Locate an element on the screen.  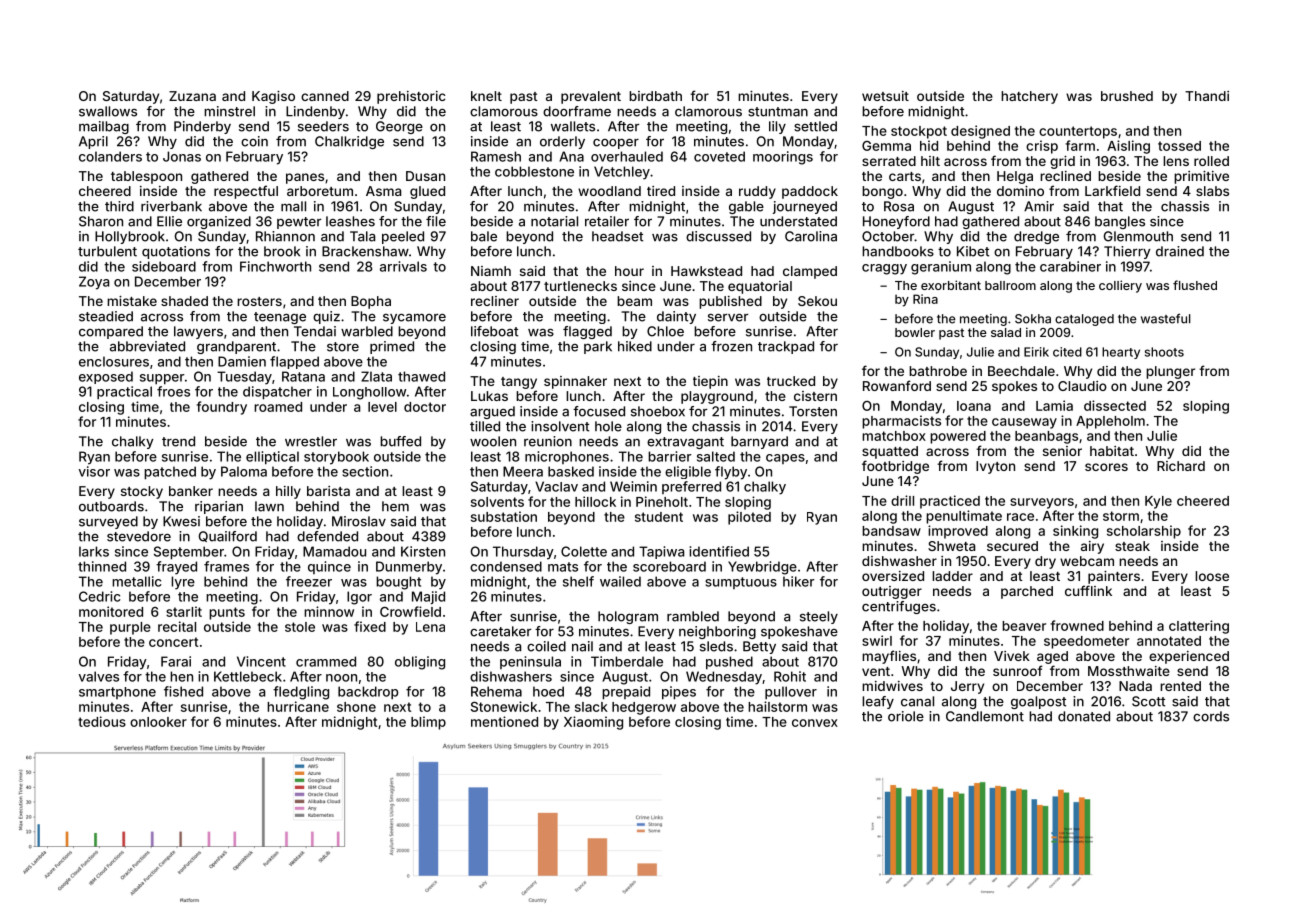
caretaker is located at coordinates (500, 631).
